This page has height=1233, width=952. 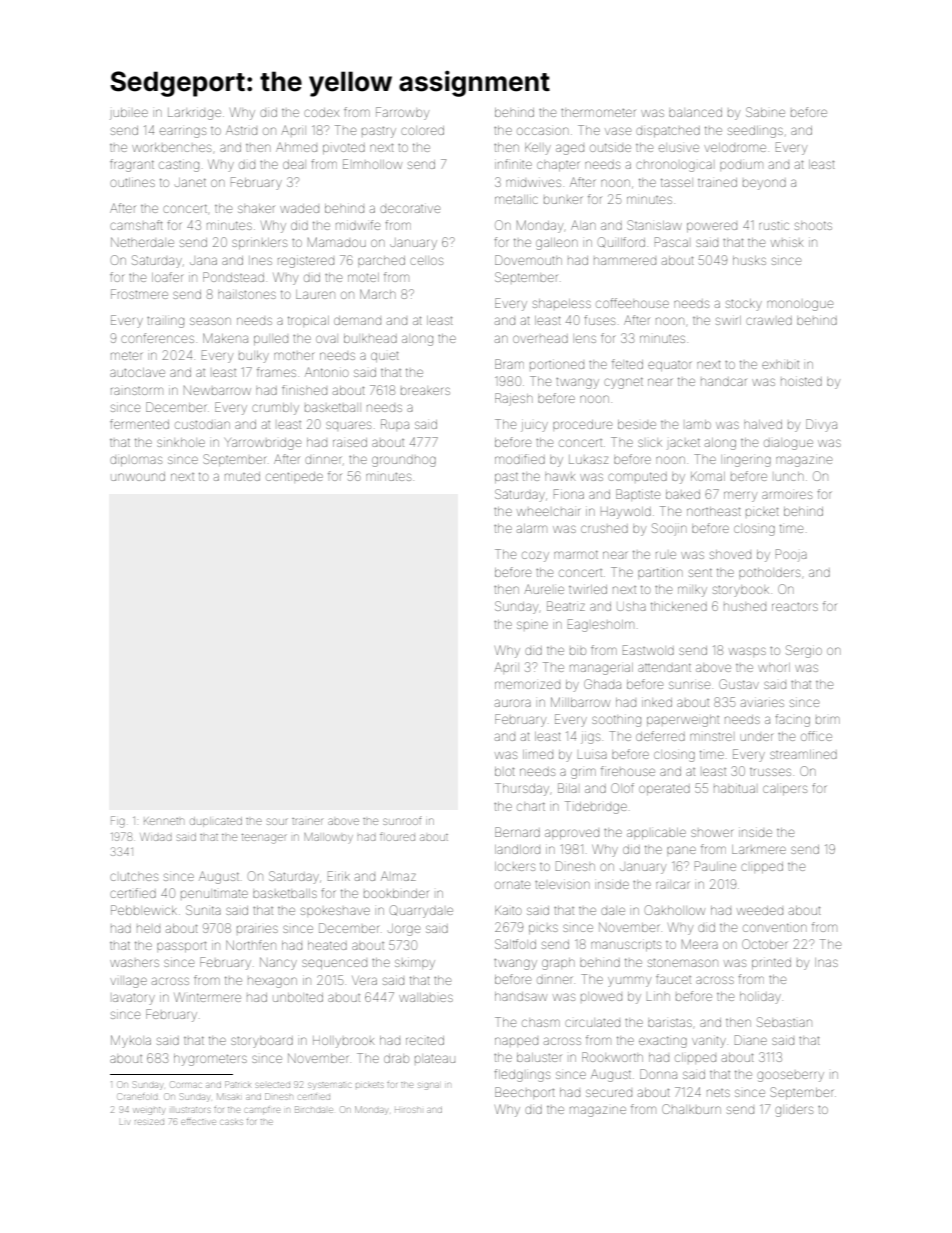 I want to click on Wintermere, so click(x=207, y=997).
